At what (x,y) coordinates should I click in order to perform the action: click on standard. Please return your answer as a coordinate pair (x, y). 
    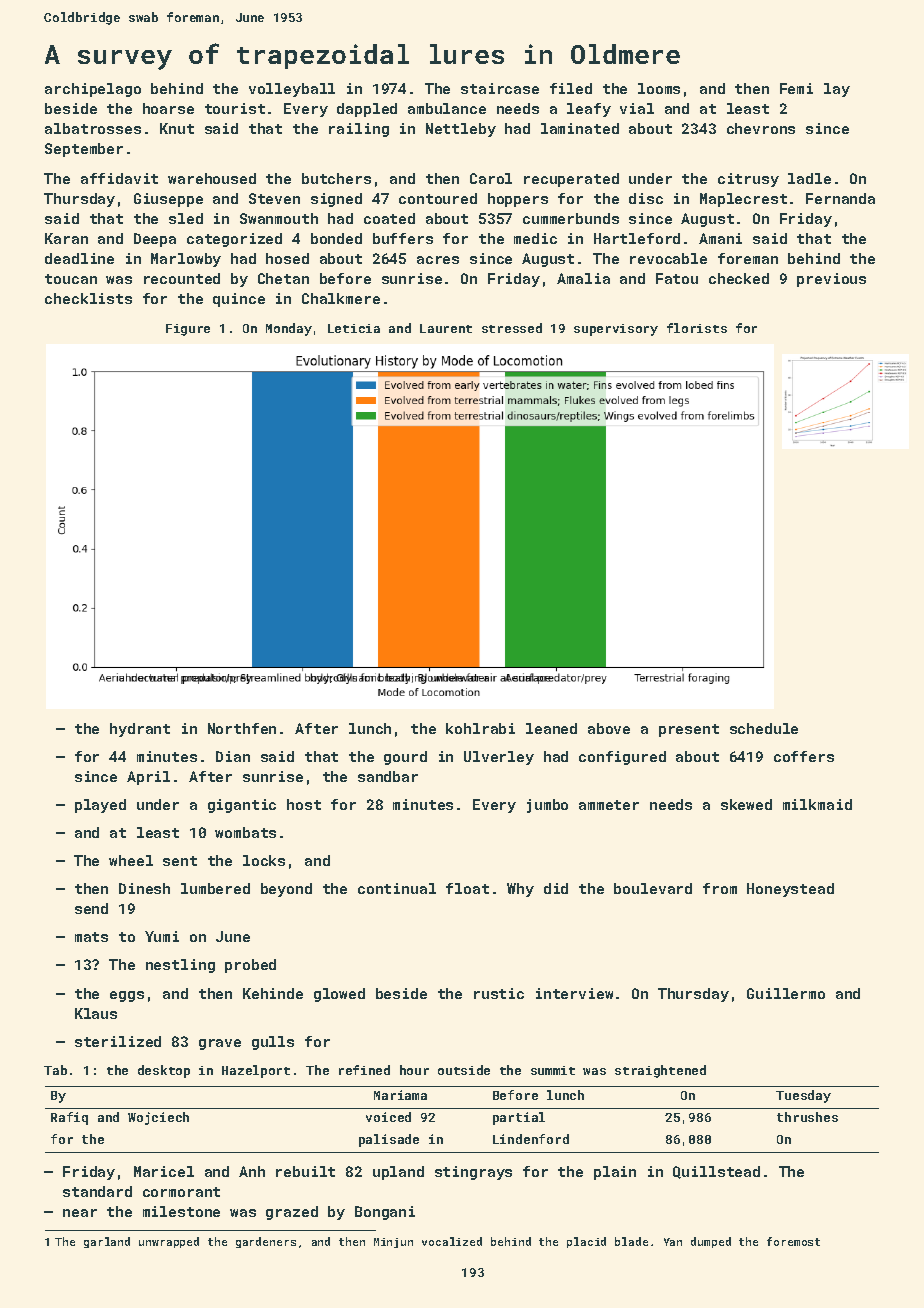
    Looking at the image, I should click on (97, 1191).
